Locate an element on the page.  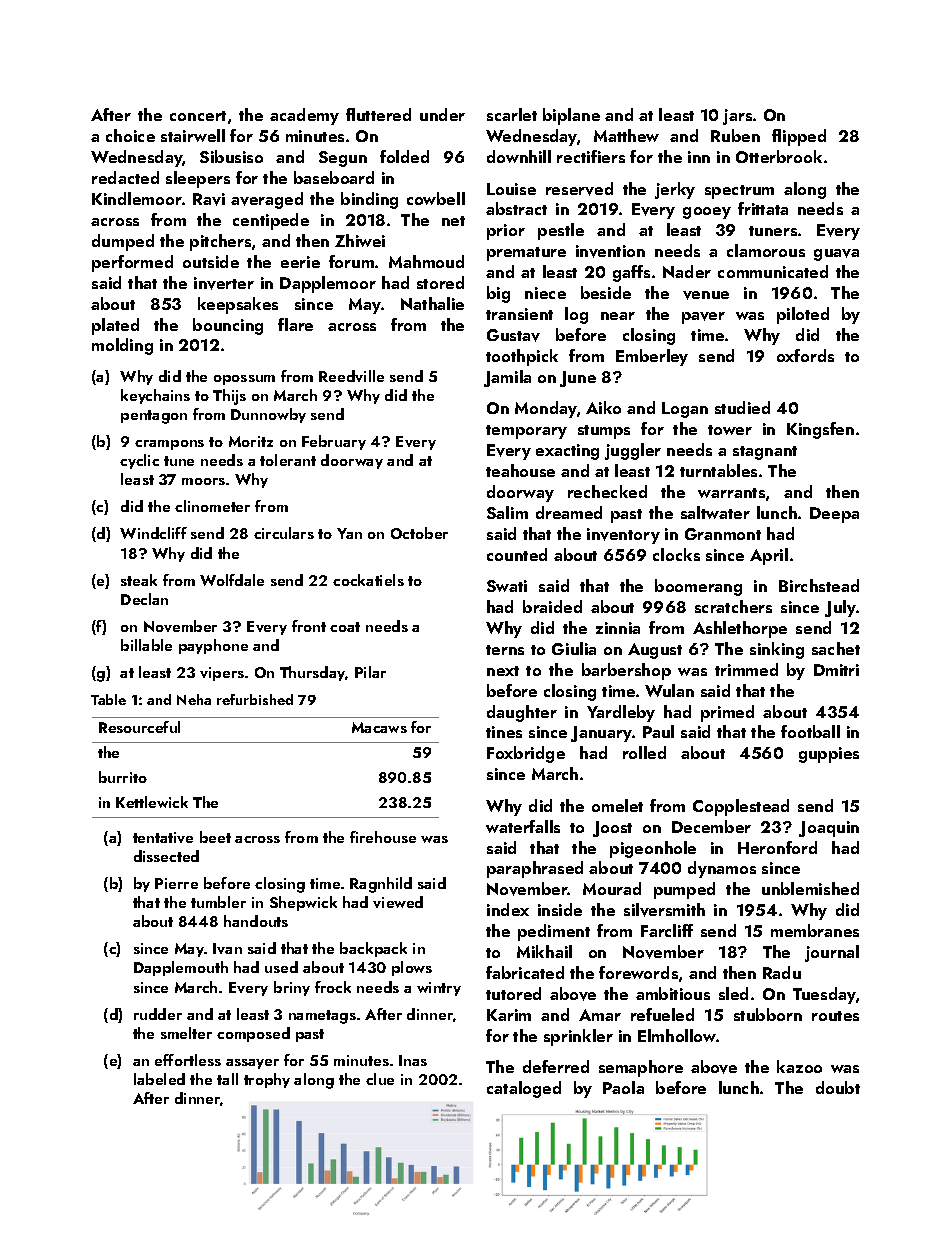
folded is located at coordinates (404, 156).
